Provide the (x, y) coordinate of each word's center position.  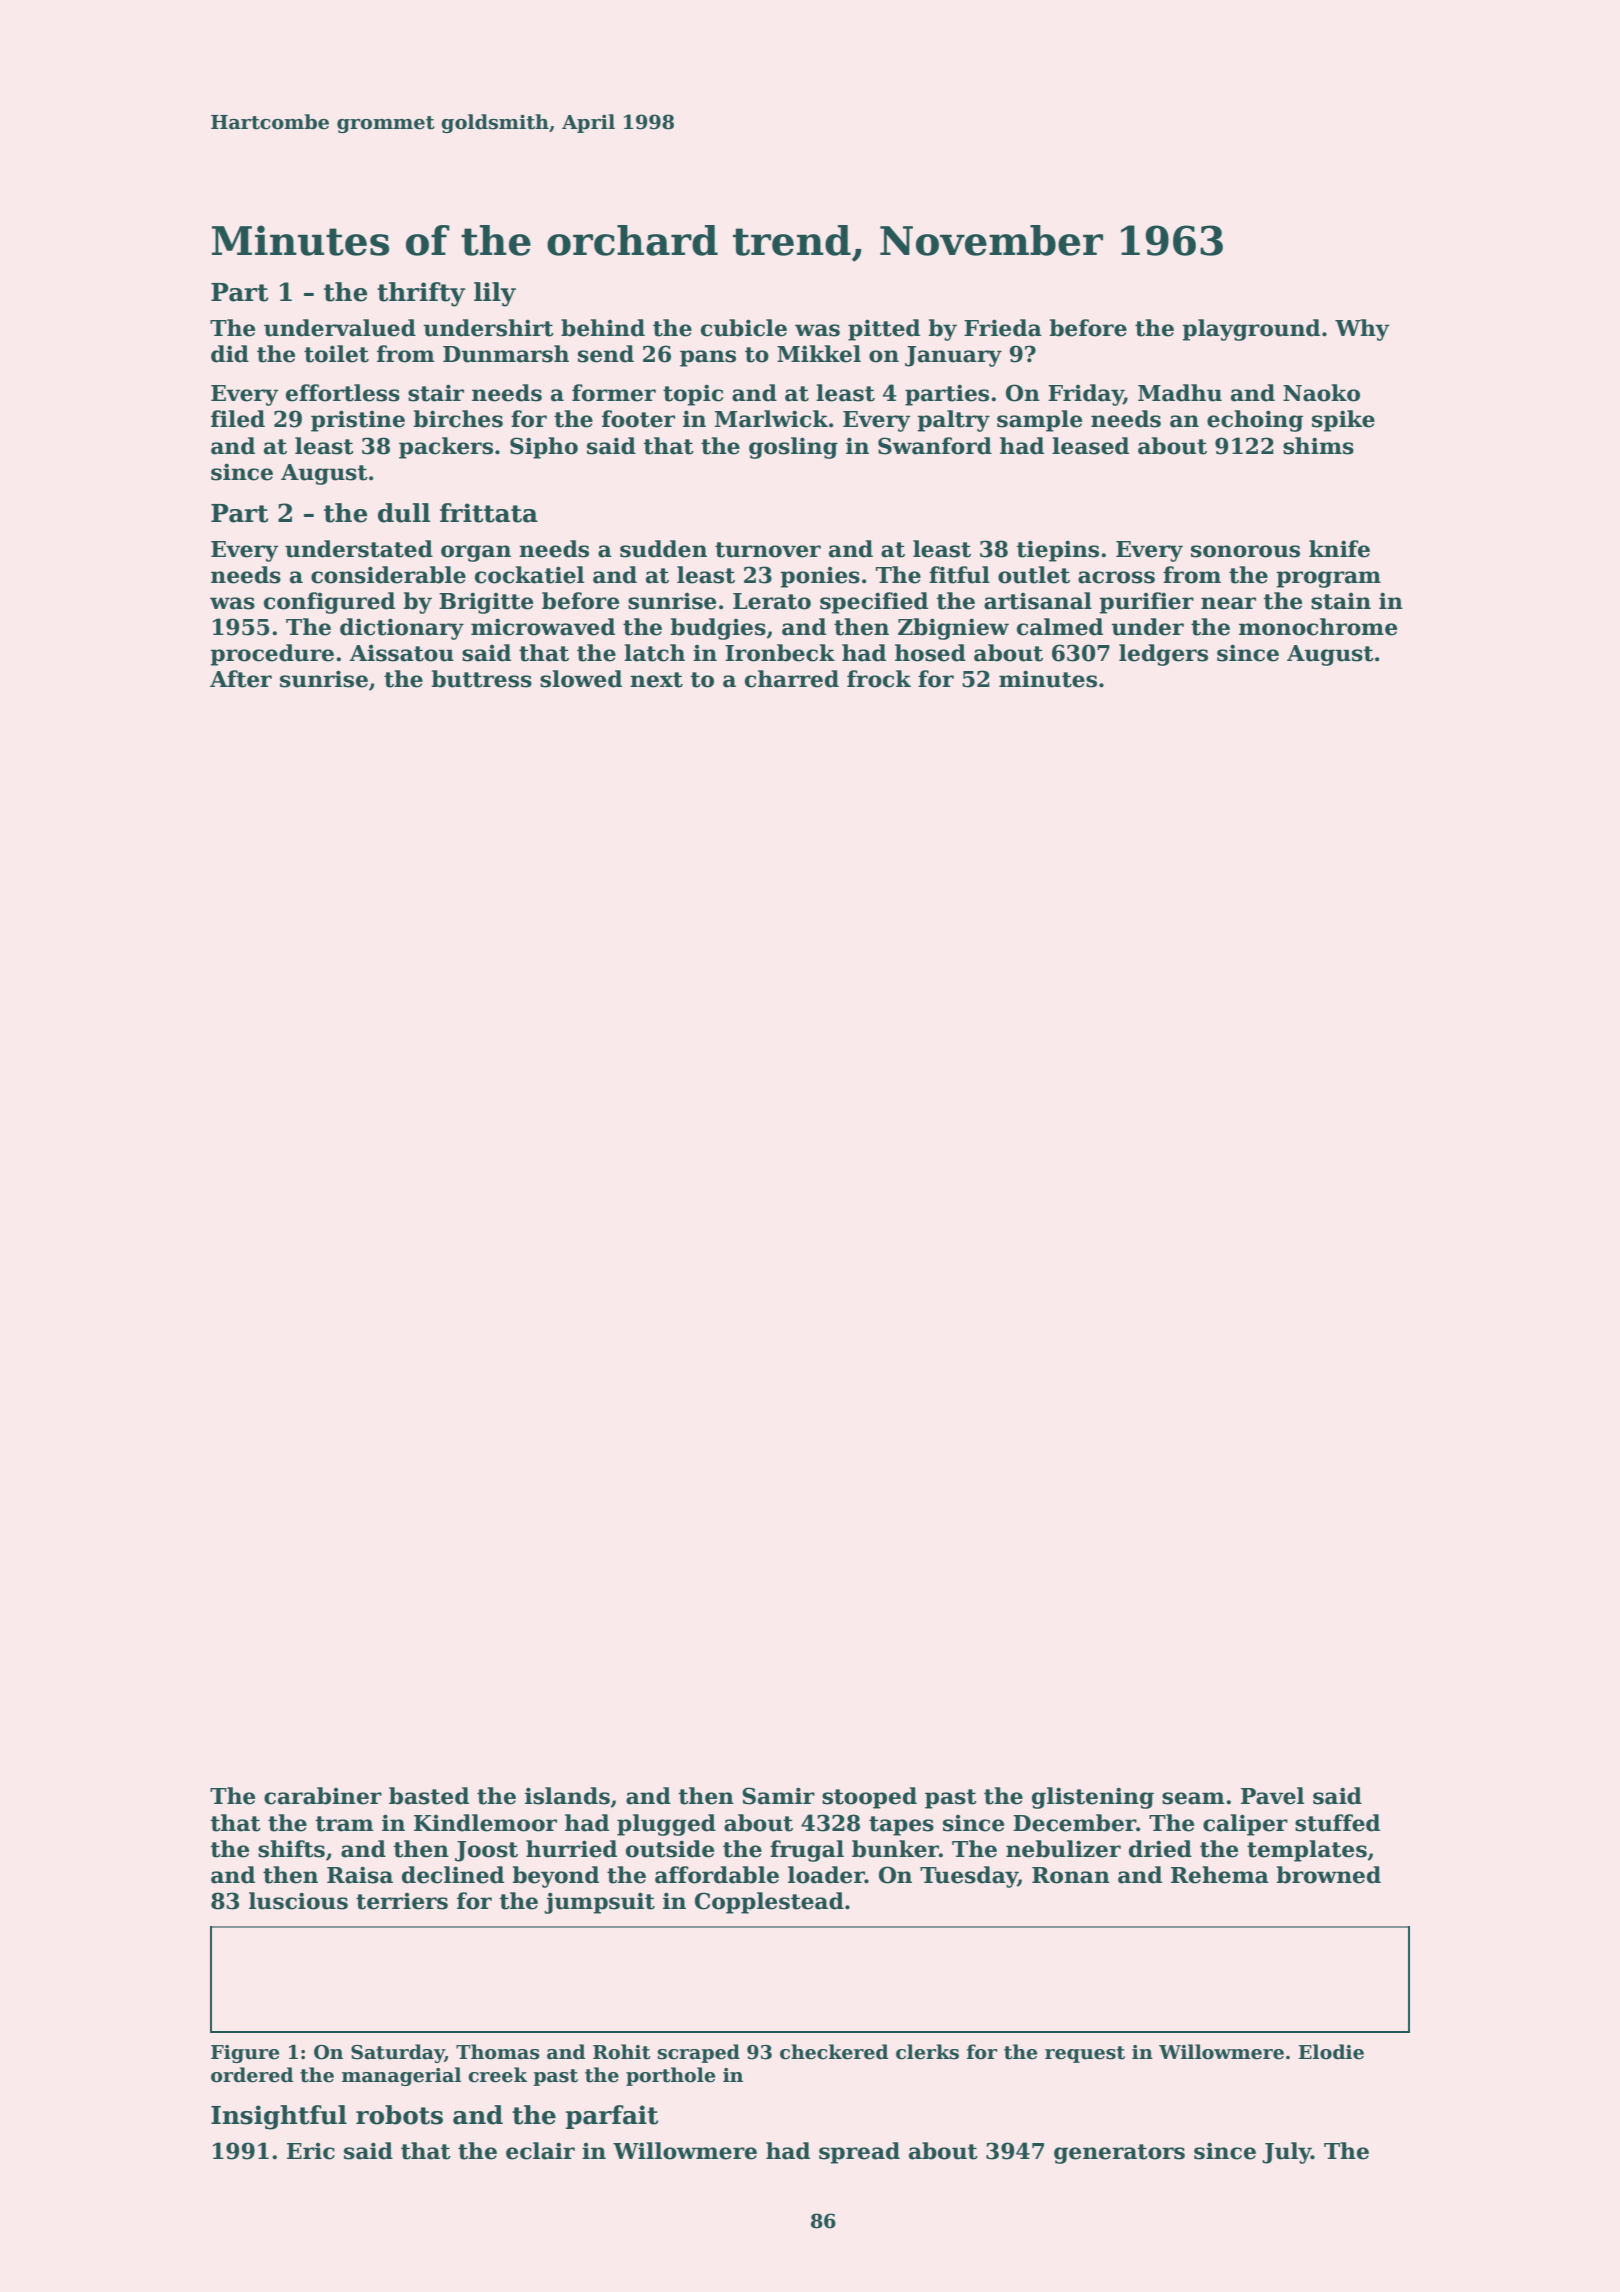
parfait (612, 2117)
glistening (1093, 1798)
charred (792, 679)
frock (879, 679)
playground (1251, 330)
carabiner (323, 1796)
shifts (291, 1849)
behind (603, 328)
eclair (540, 2151)
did (230, 354)
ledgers (1163, 655)
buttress (481, 679)
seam (1193, 1798)
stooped (869, 1798)
